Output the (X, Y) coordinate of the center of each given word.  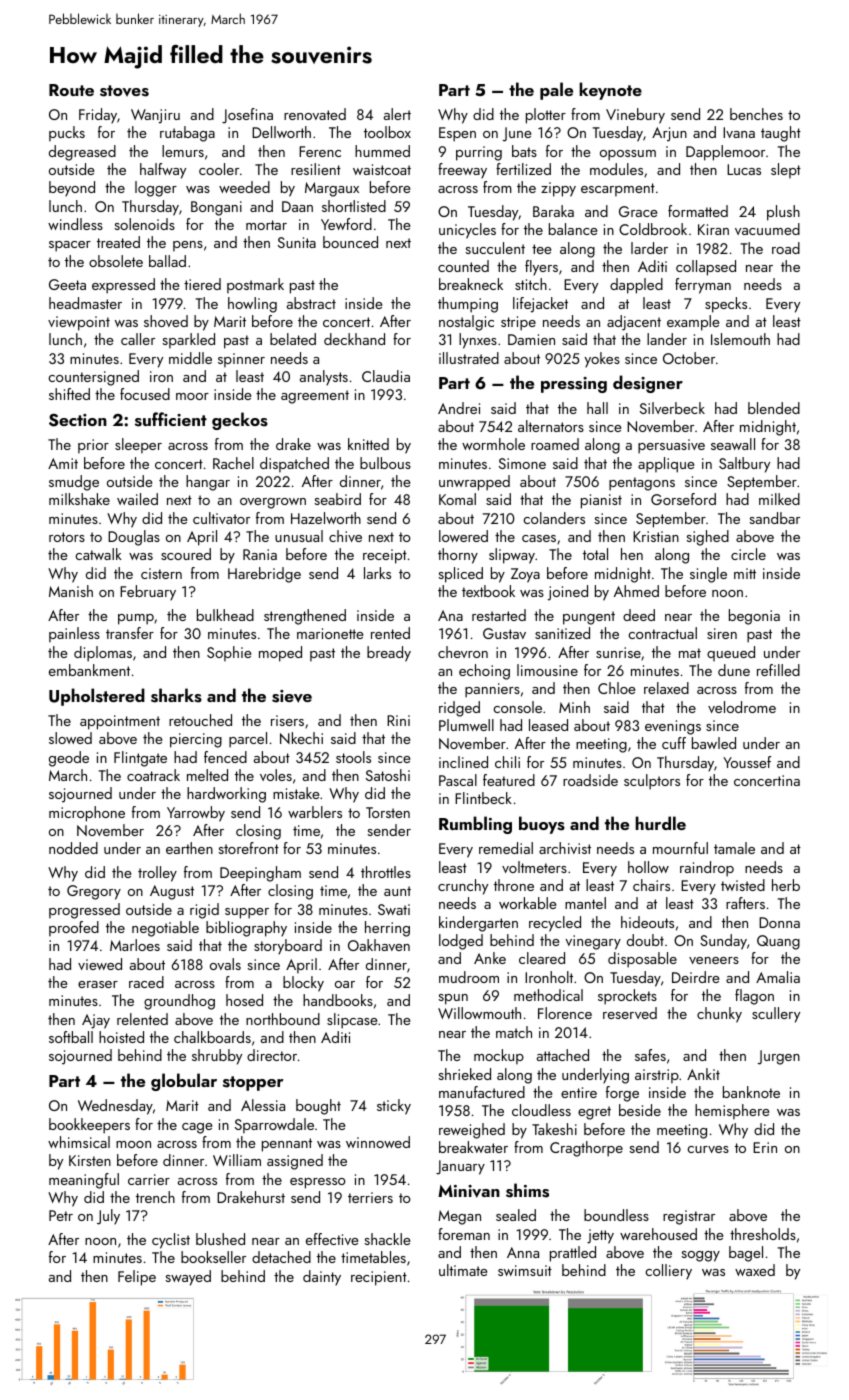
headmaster (85, 303)
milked (779, 499)
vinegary (593, 942)
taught (781, 134)
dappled (636, 286)
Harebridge (264, 575)
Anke (490, 958)
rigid (204, 911)
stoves (124, 91)
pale (556, 91)
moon (133, 1144)
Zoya (525, 575)
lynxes (478, 341)
